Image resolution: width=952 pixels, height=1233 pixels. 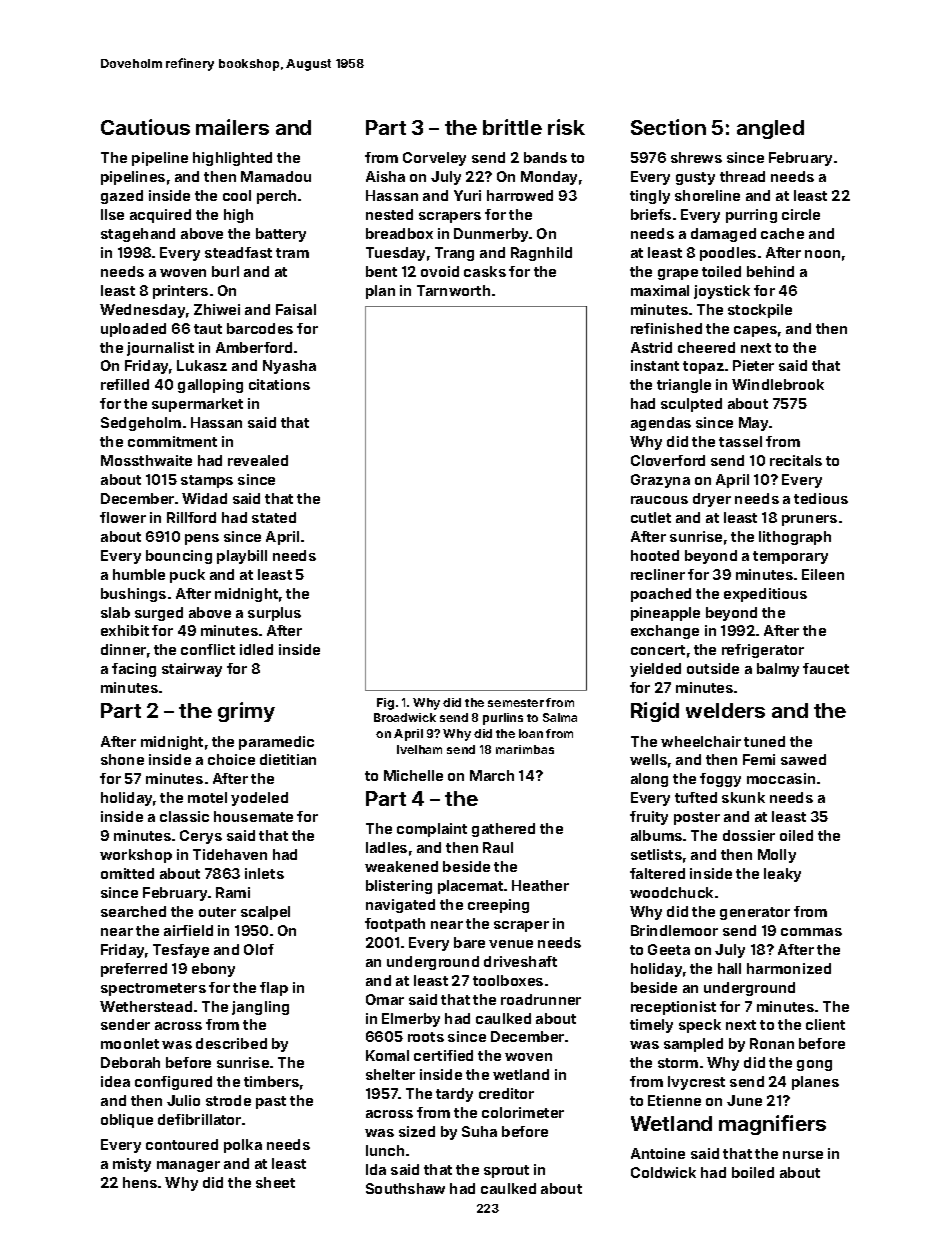 I want to click on past, so click(x=271, y=1102).
